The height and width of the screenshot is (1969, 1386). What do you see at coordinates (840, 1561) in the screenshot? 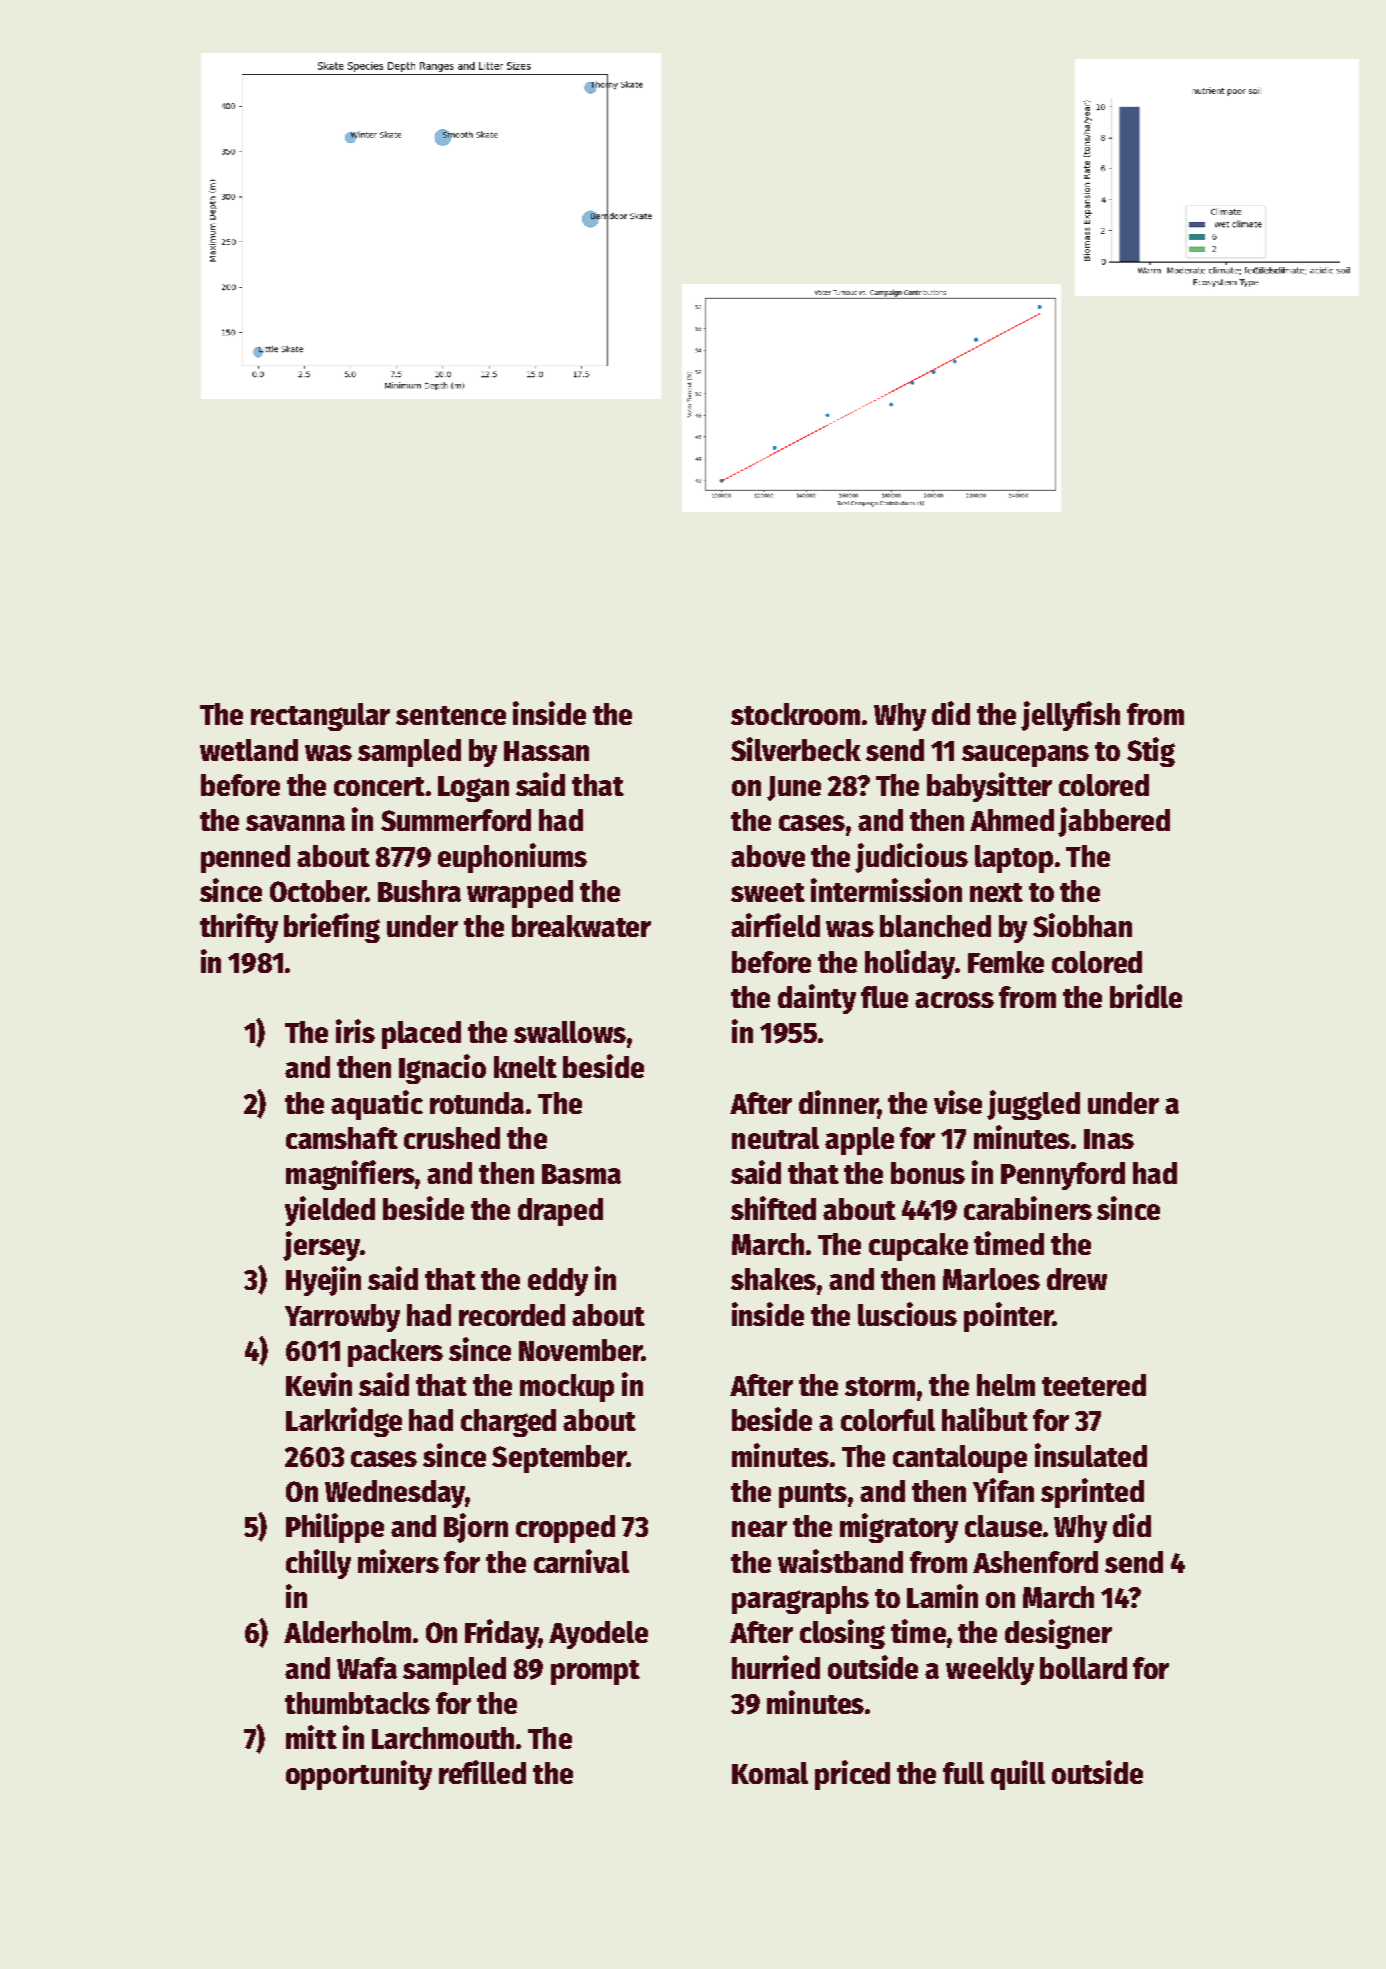
I see `waistband` at bounding box center [840, 1561].
